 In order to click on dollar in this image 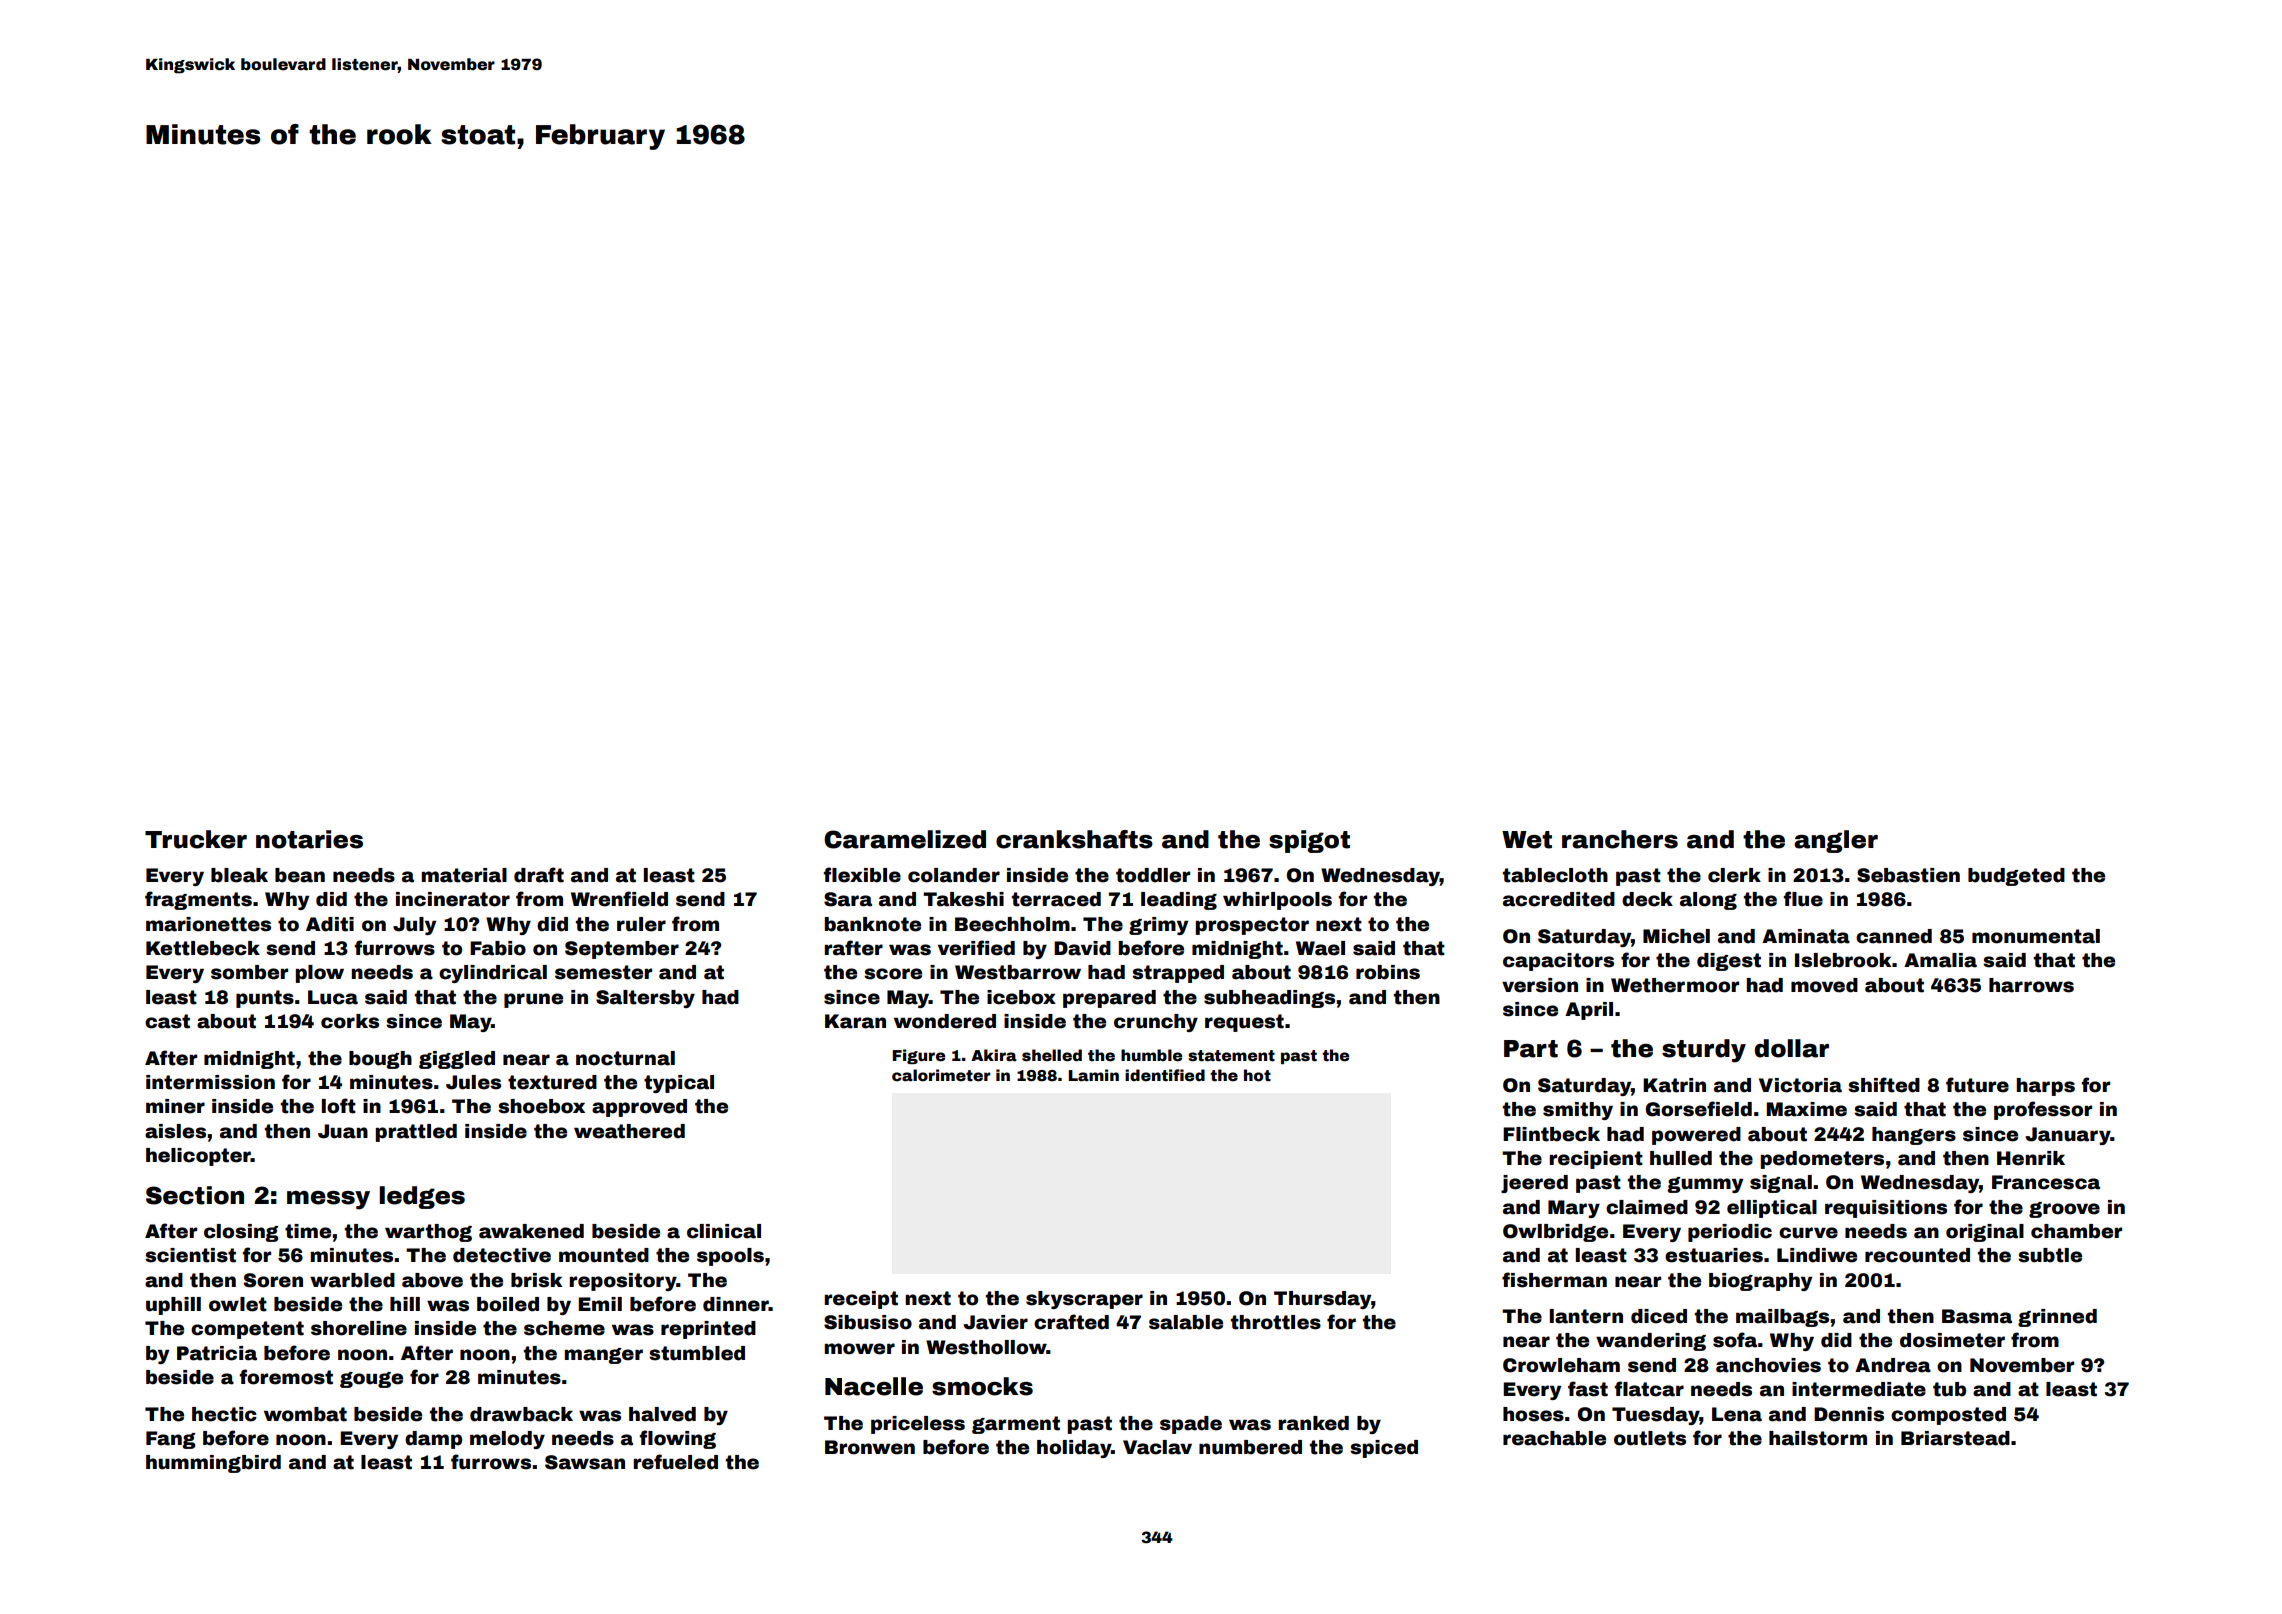, I will do `click(1792, 1048)`.
